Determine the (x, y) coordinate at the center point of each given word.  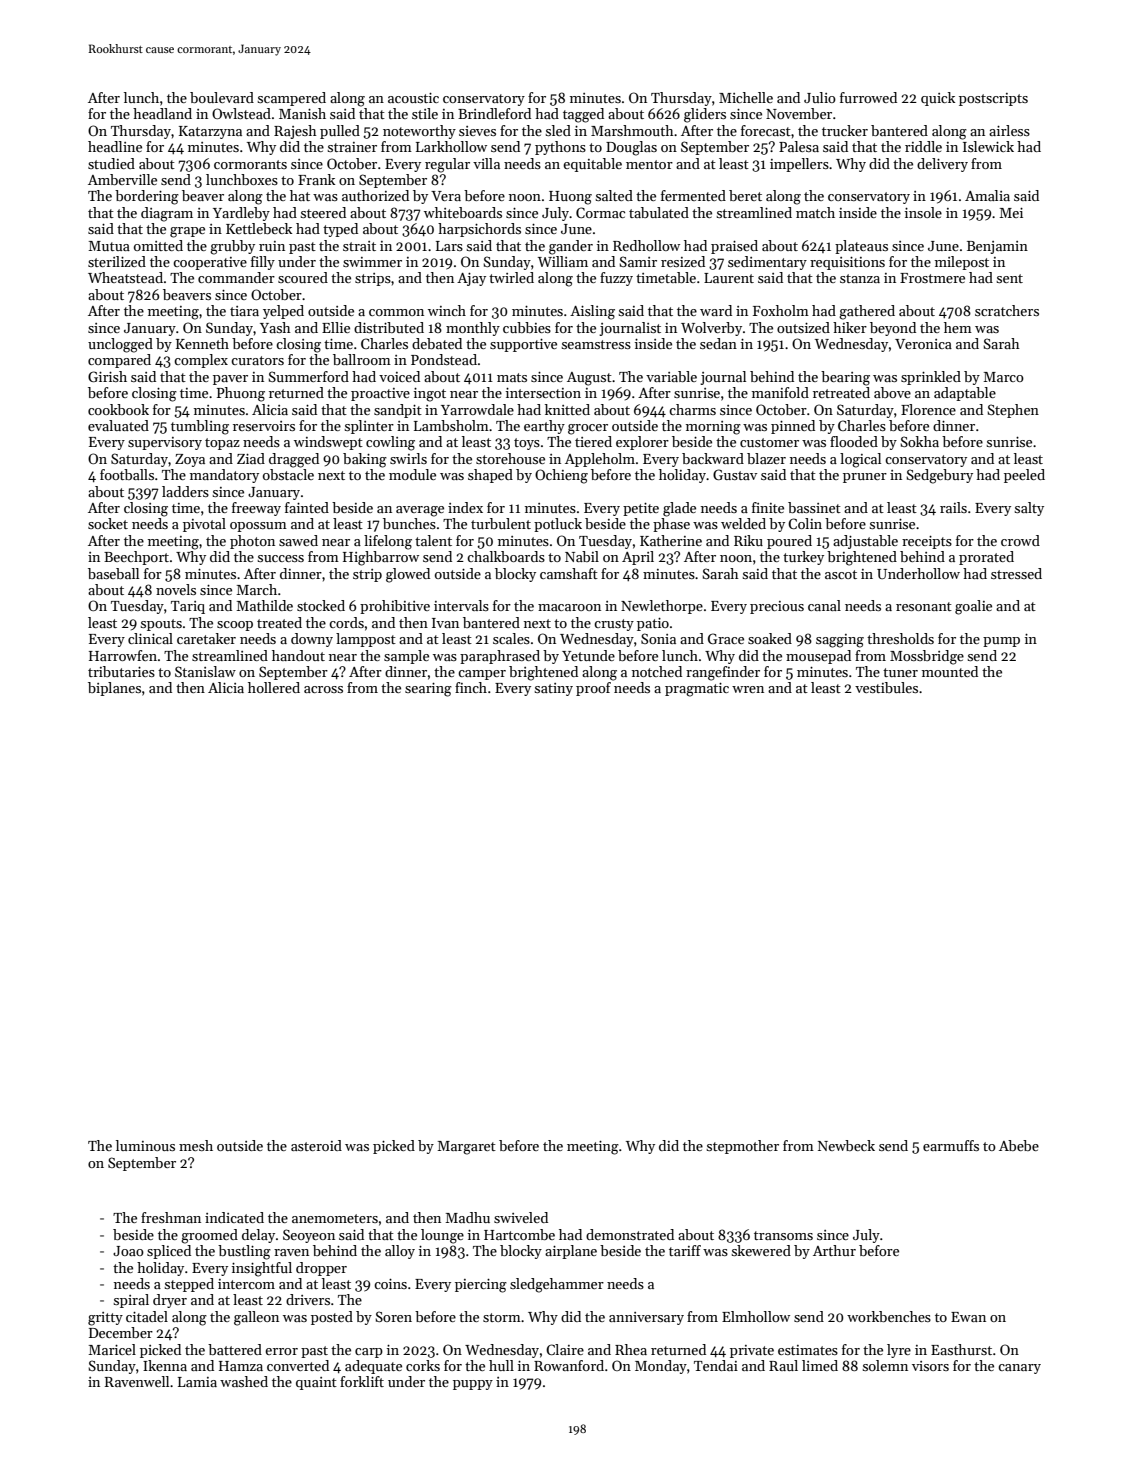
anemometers (335, 1218)
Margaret (467, 1148)
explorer (642, 443)
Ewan (968, 1317)
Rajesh (295, 132)
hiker (850, 327)
